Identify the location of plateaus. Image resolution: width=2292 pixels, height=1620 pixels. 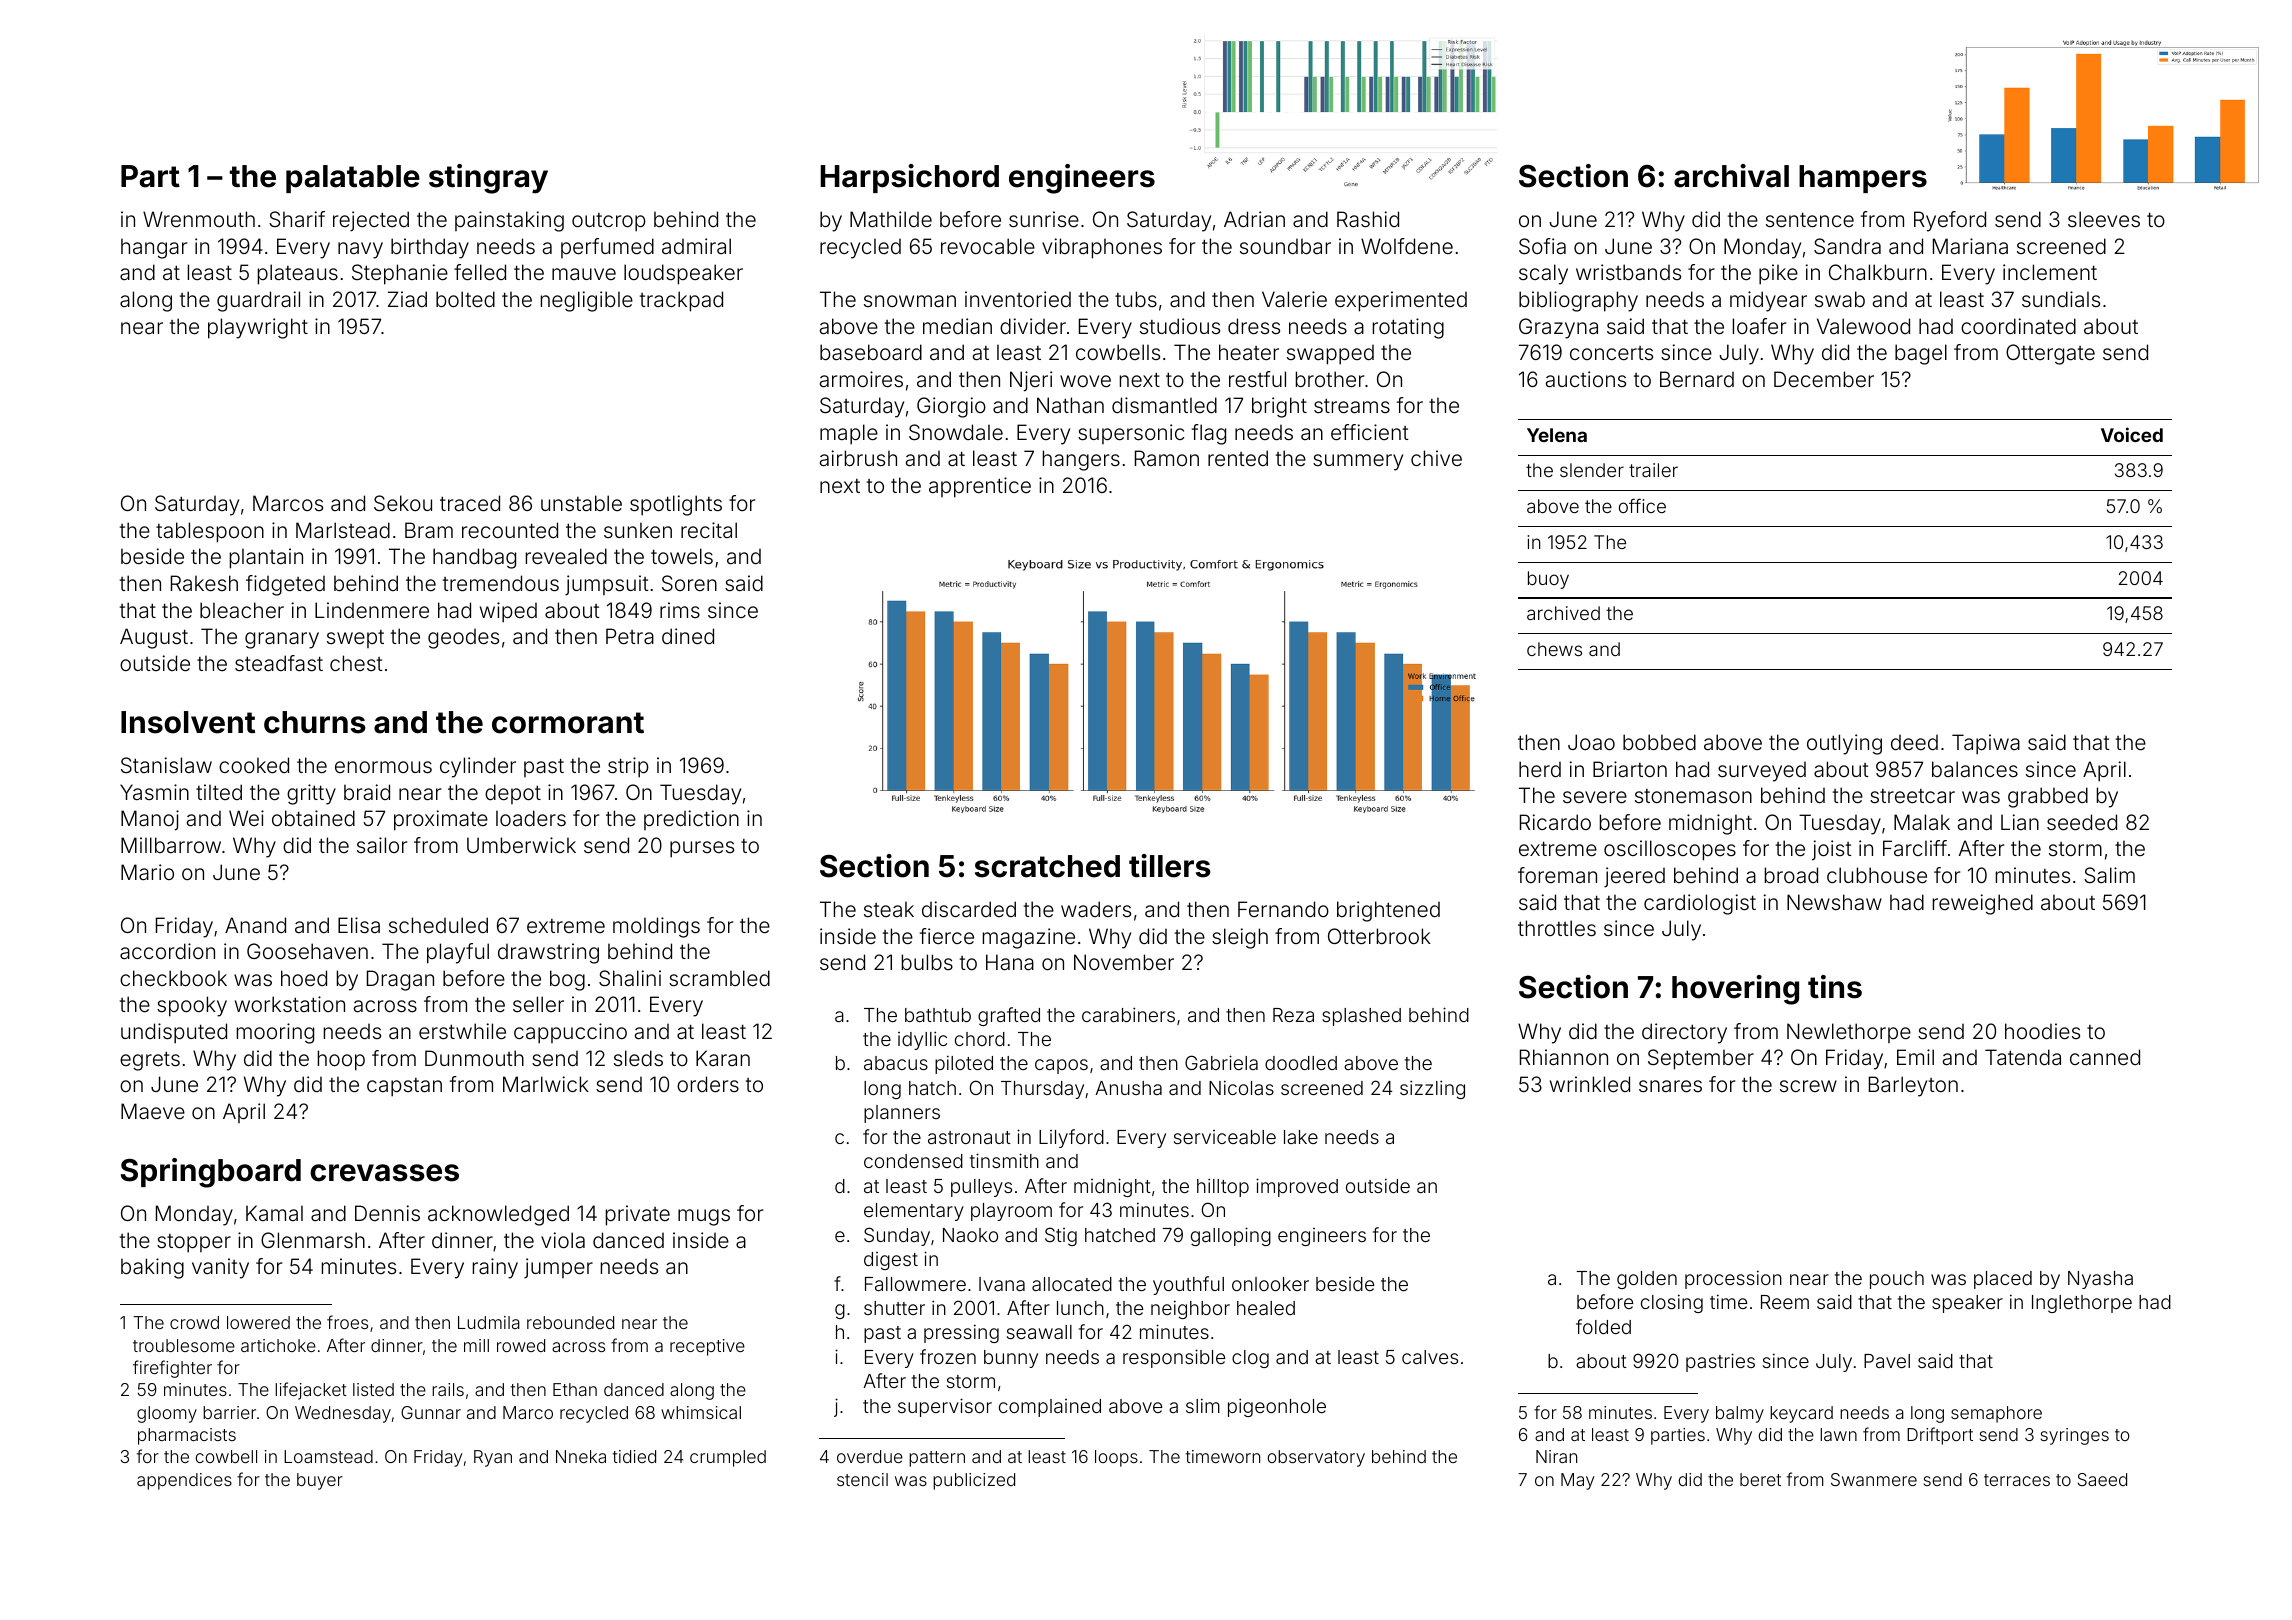
(298, 274).
